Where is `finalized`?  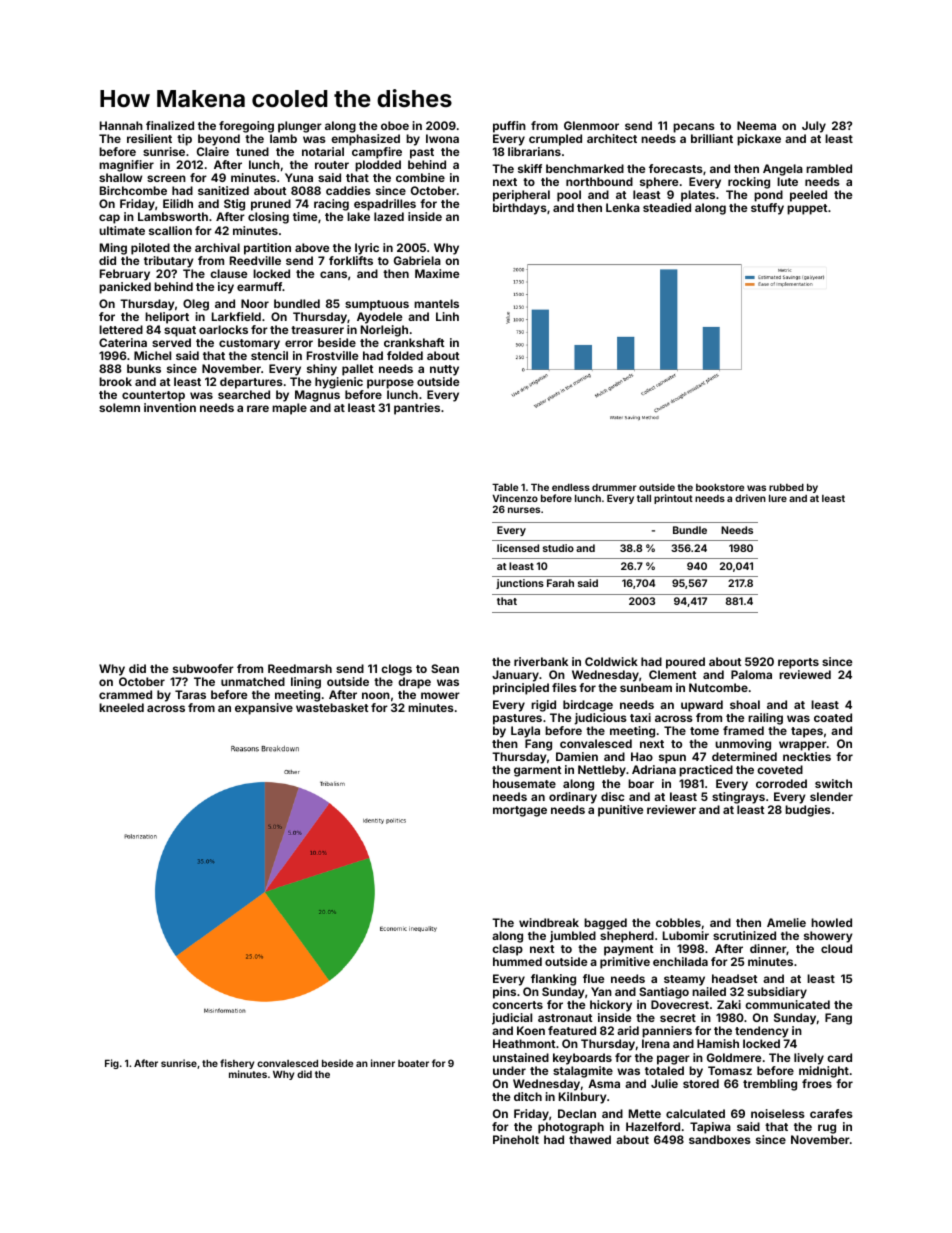
finalized is located at coordinates (170, 125).
